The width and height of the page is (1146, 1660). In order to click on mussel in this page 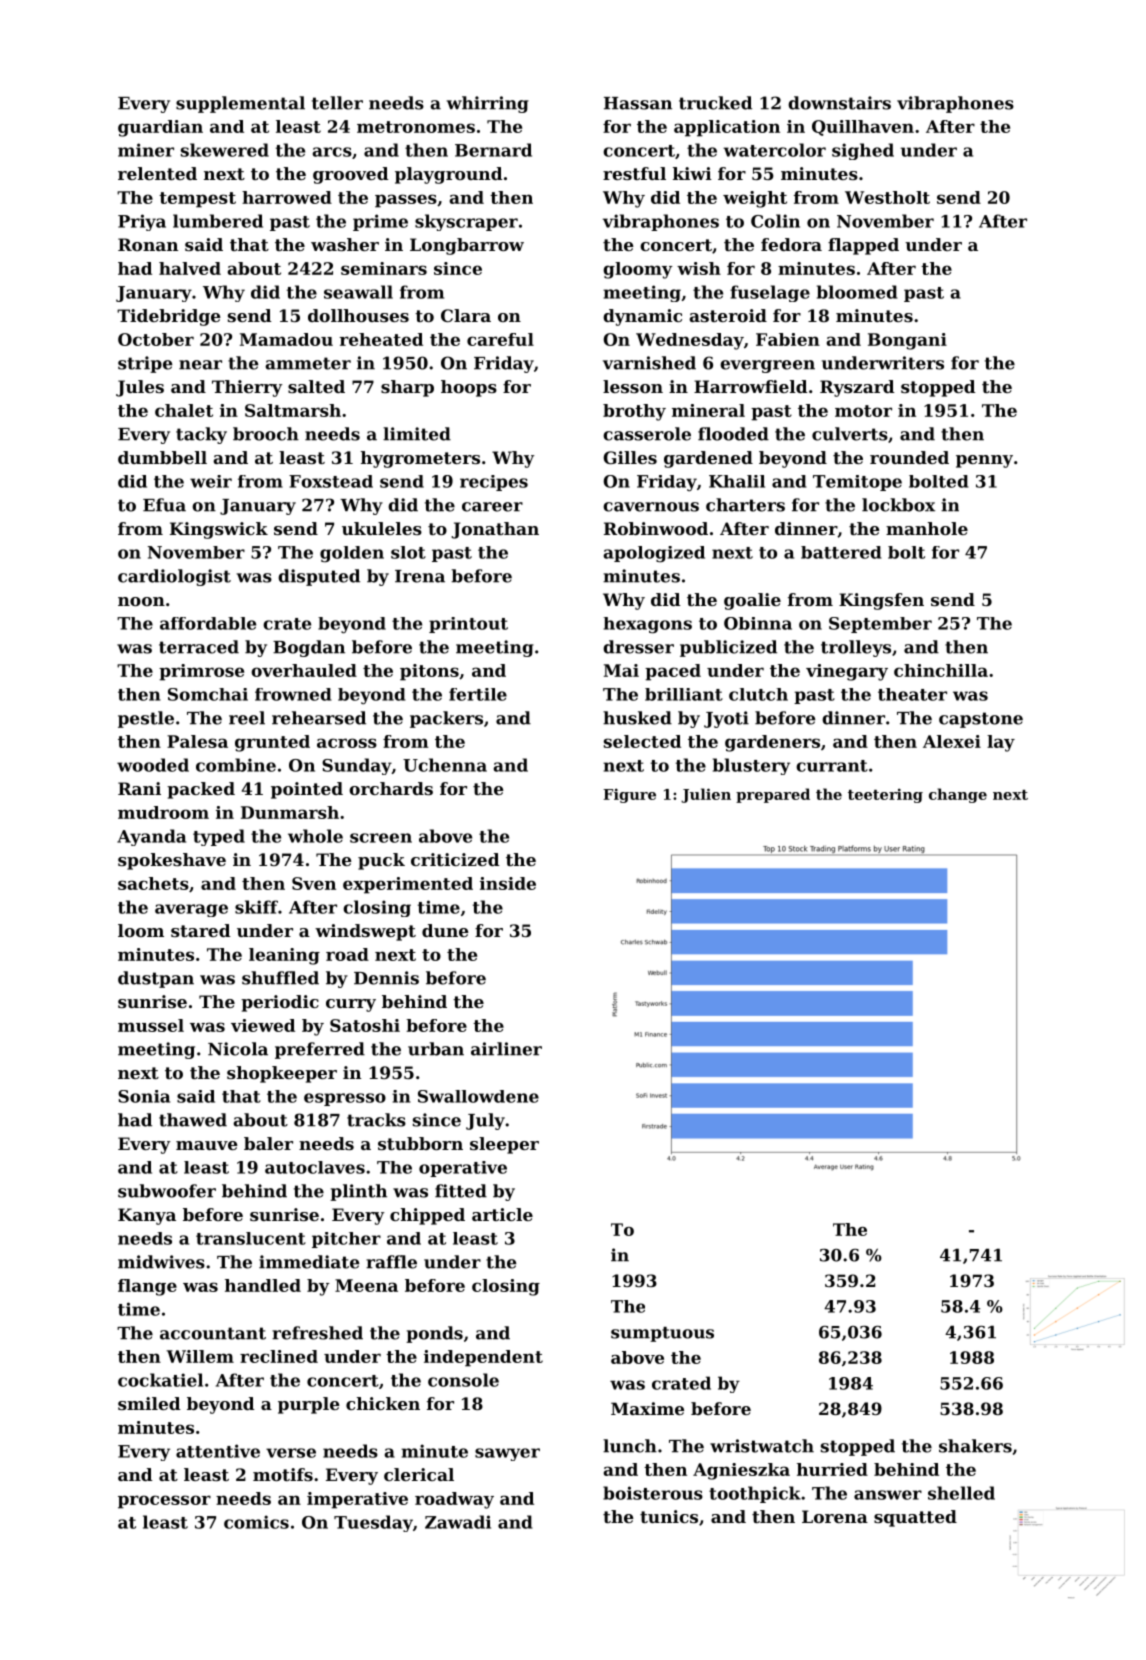, I will do `click(151, 1025)`.
